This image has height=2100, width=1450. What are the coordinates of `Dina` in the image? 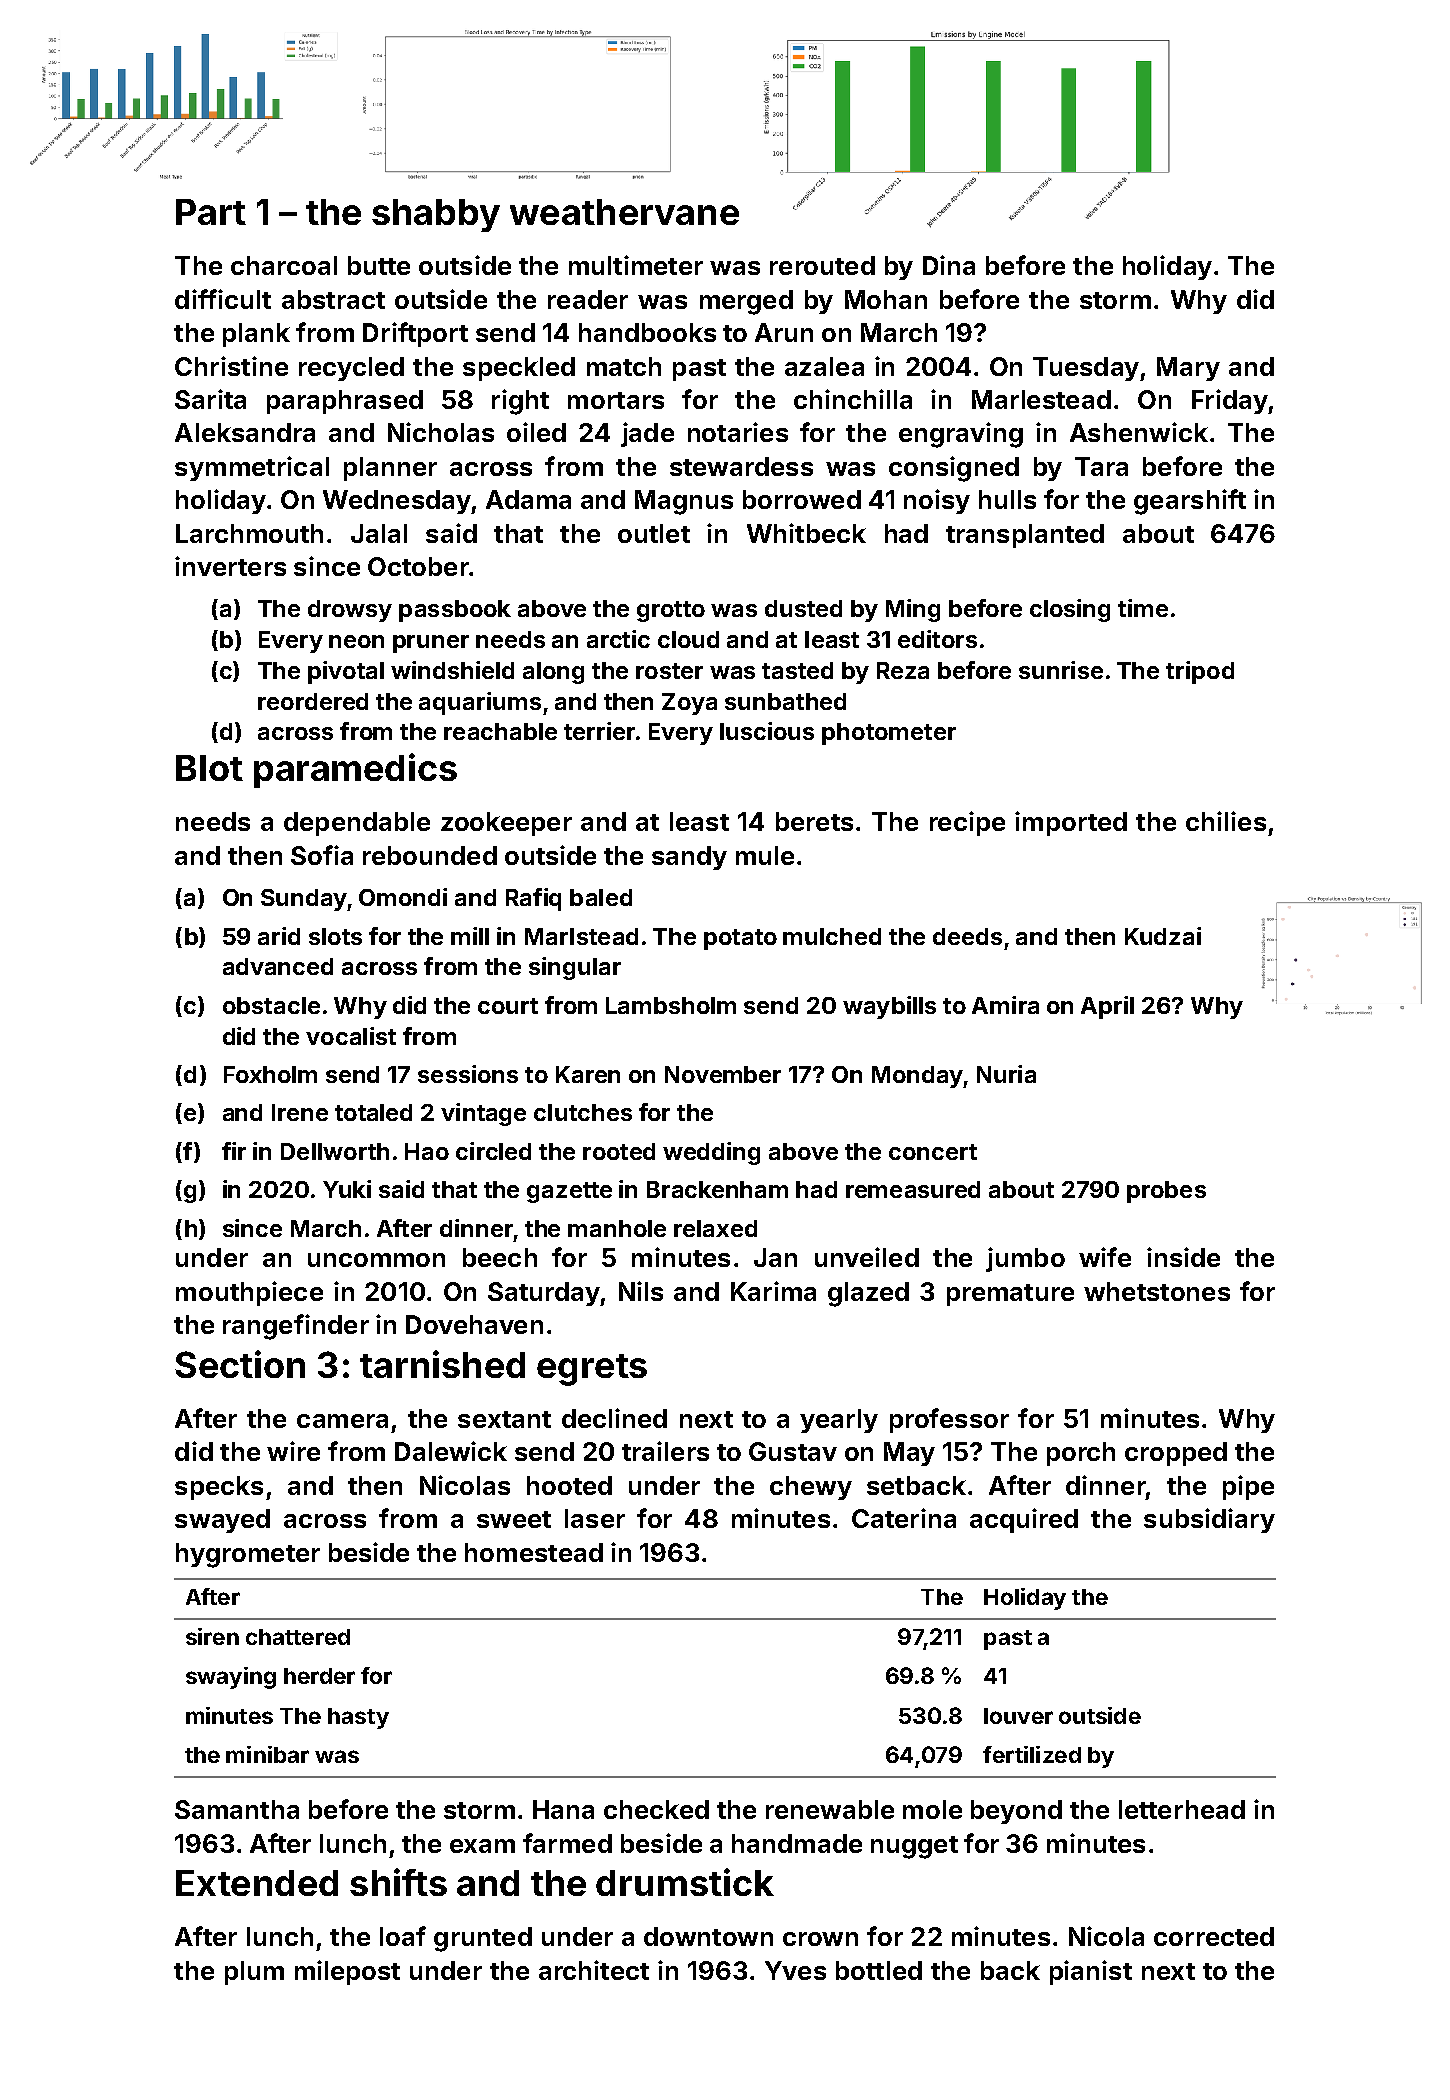 It's located at (949, 265).
